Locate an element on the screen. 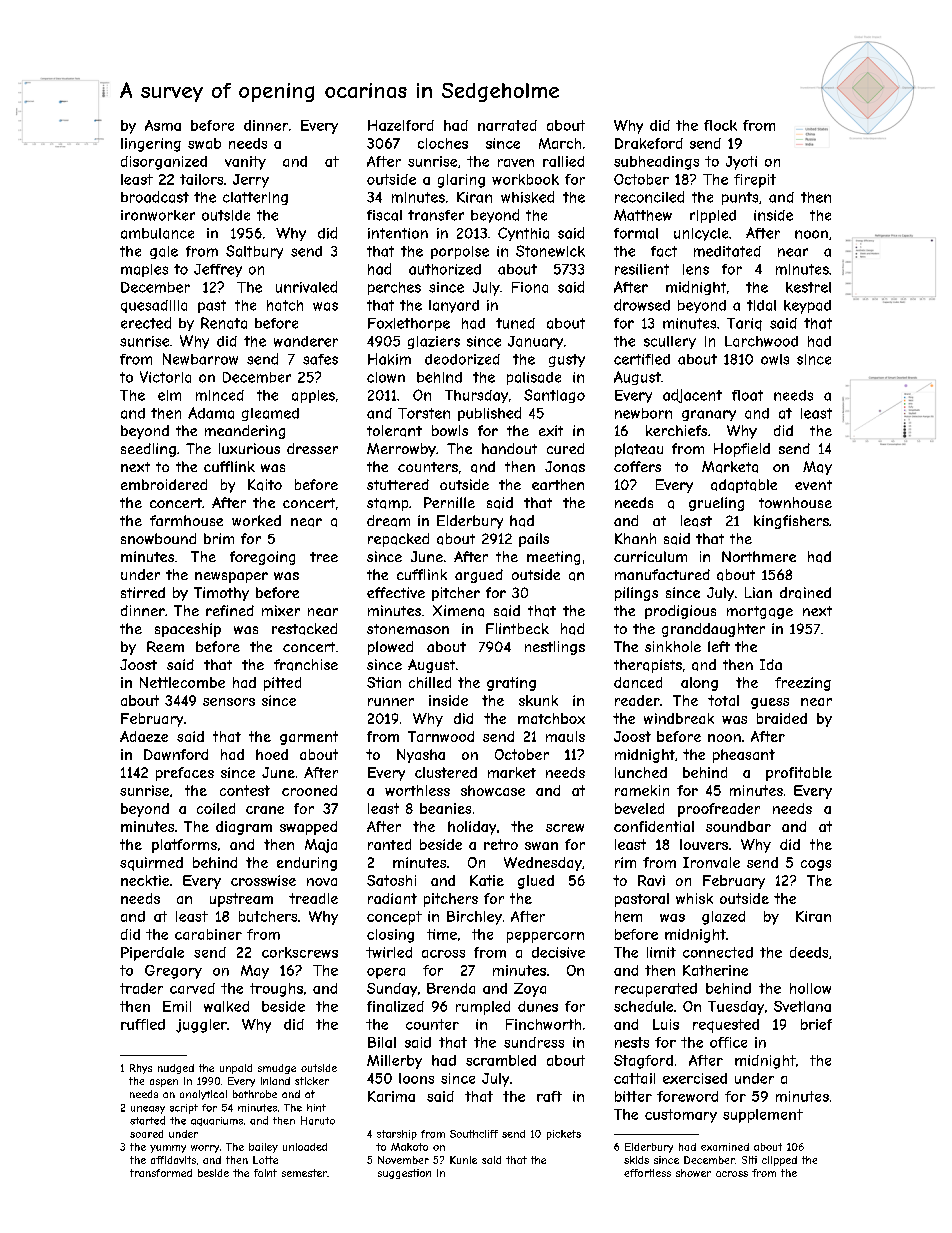 Image resolution: width=952 pixels, height=1233 pixels. cloches is located at coordinates (443, 143).
